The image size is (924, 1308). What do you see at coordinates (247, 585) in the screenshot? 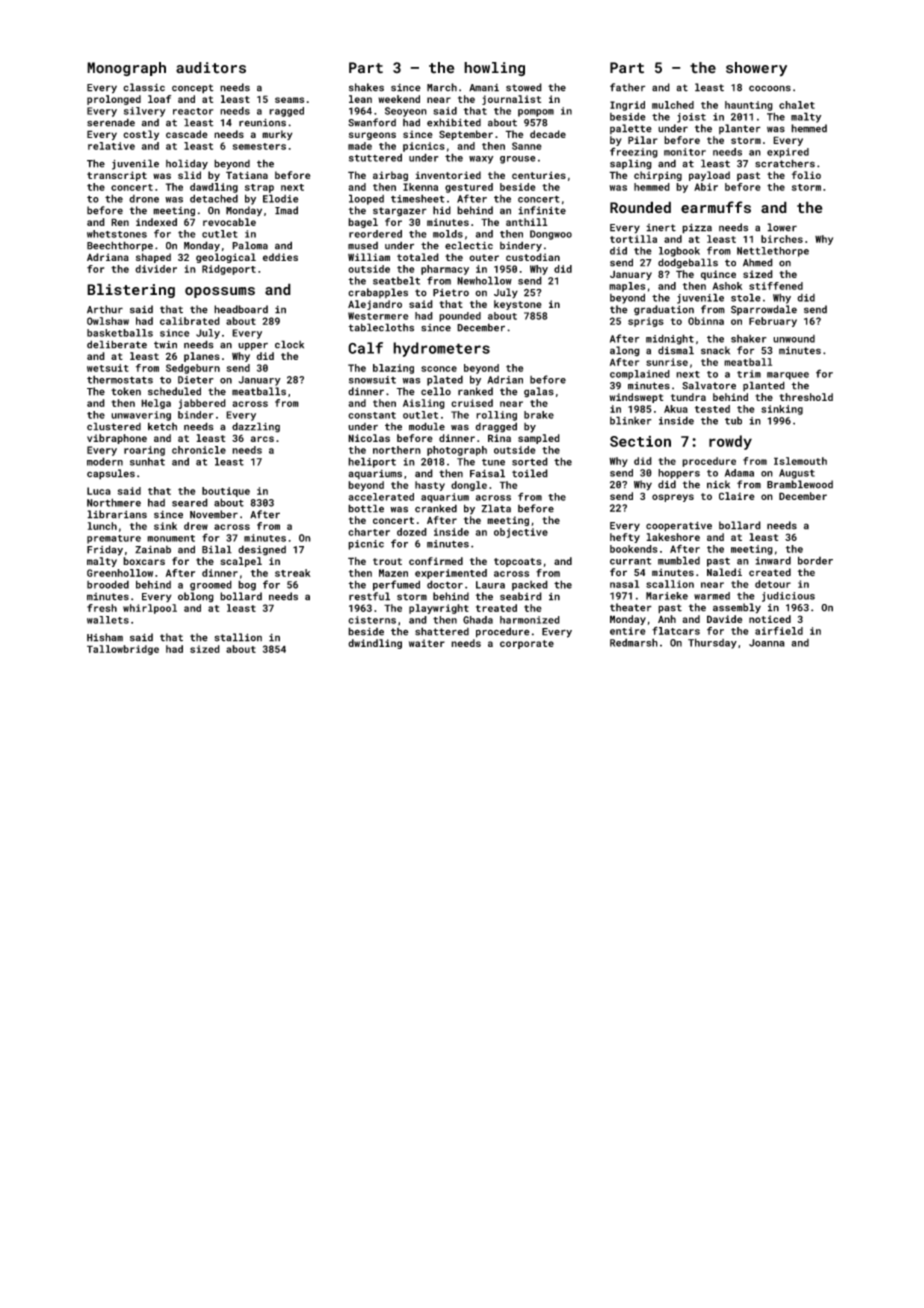
I see `bog` at bounding box center [247, 585].
